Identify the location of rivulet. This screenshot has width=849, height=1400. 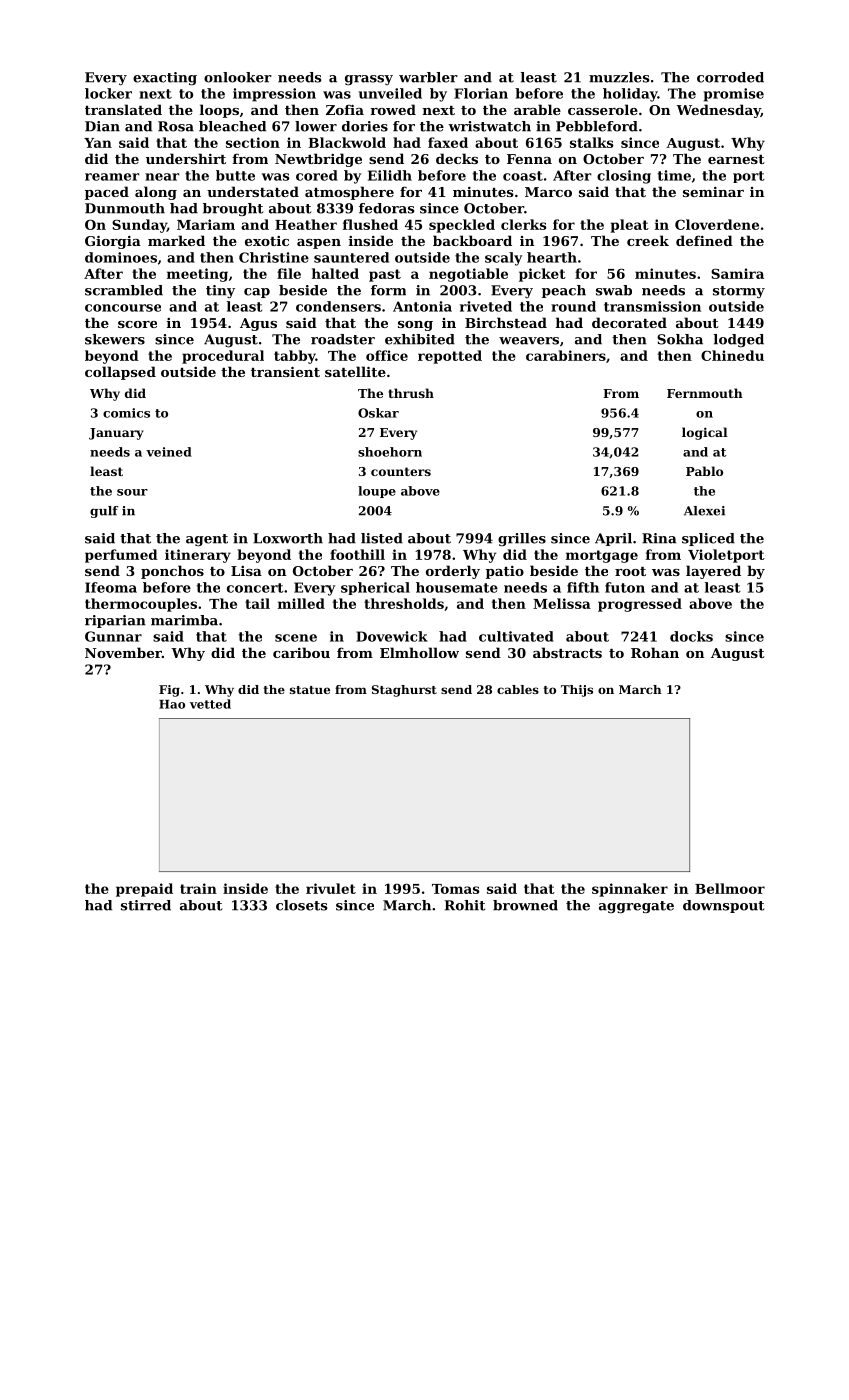
(331, 888).
